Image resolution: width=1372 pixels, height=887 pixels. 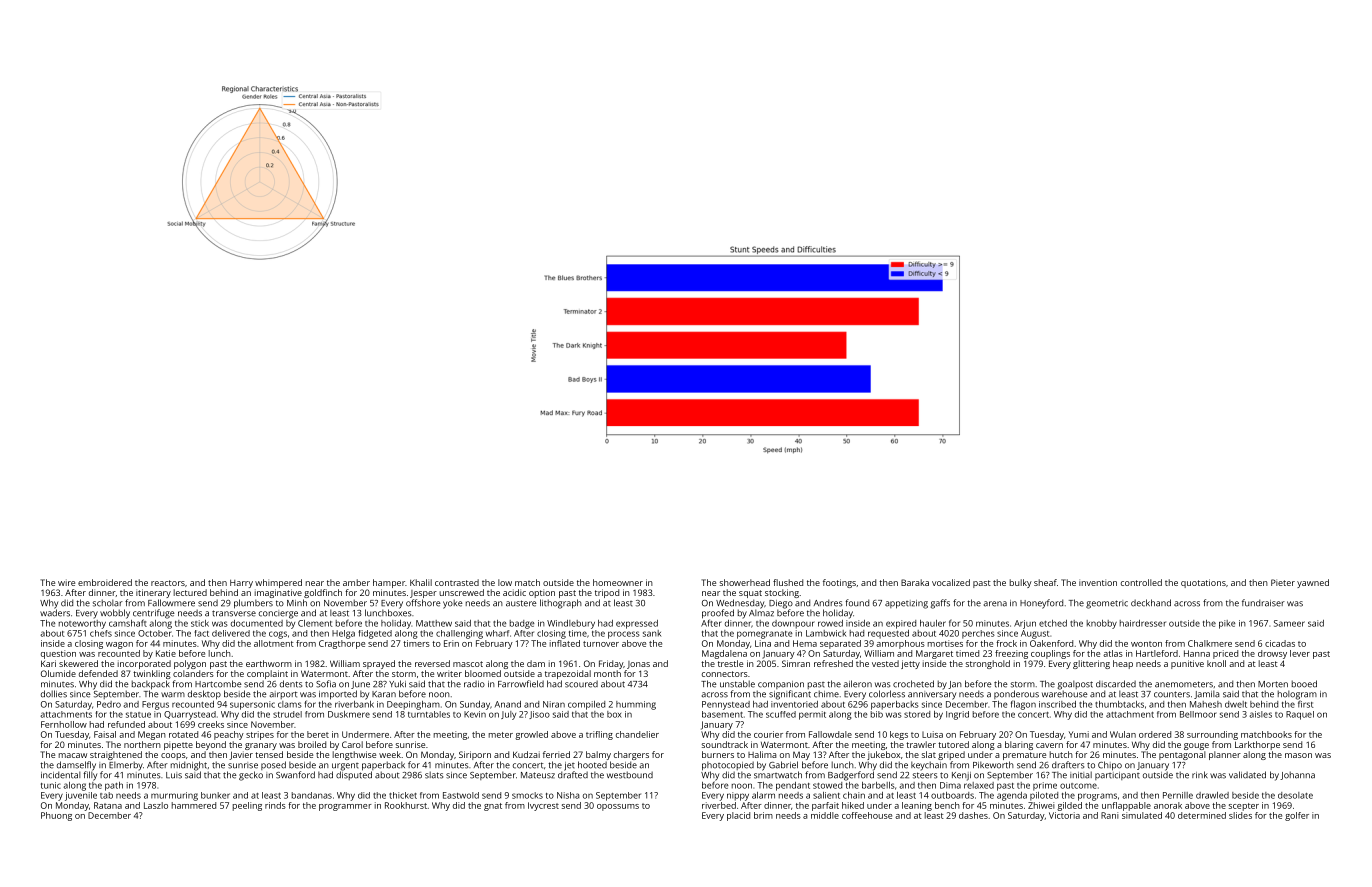 I want to click on wire, so click(x=66, y=582).
